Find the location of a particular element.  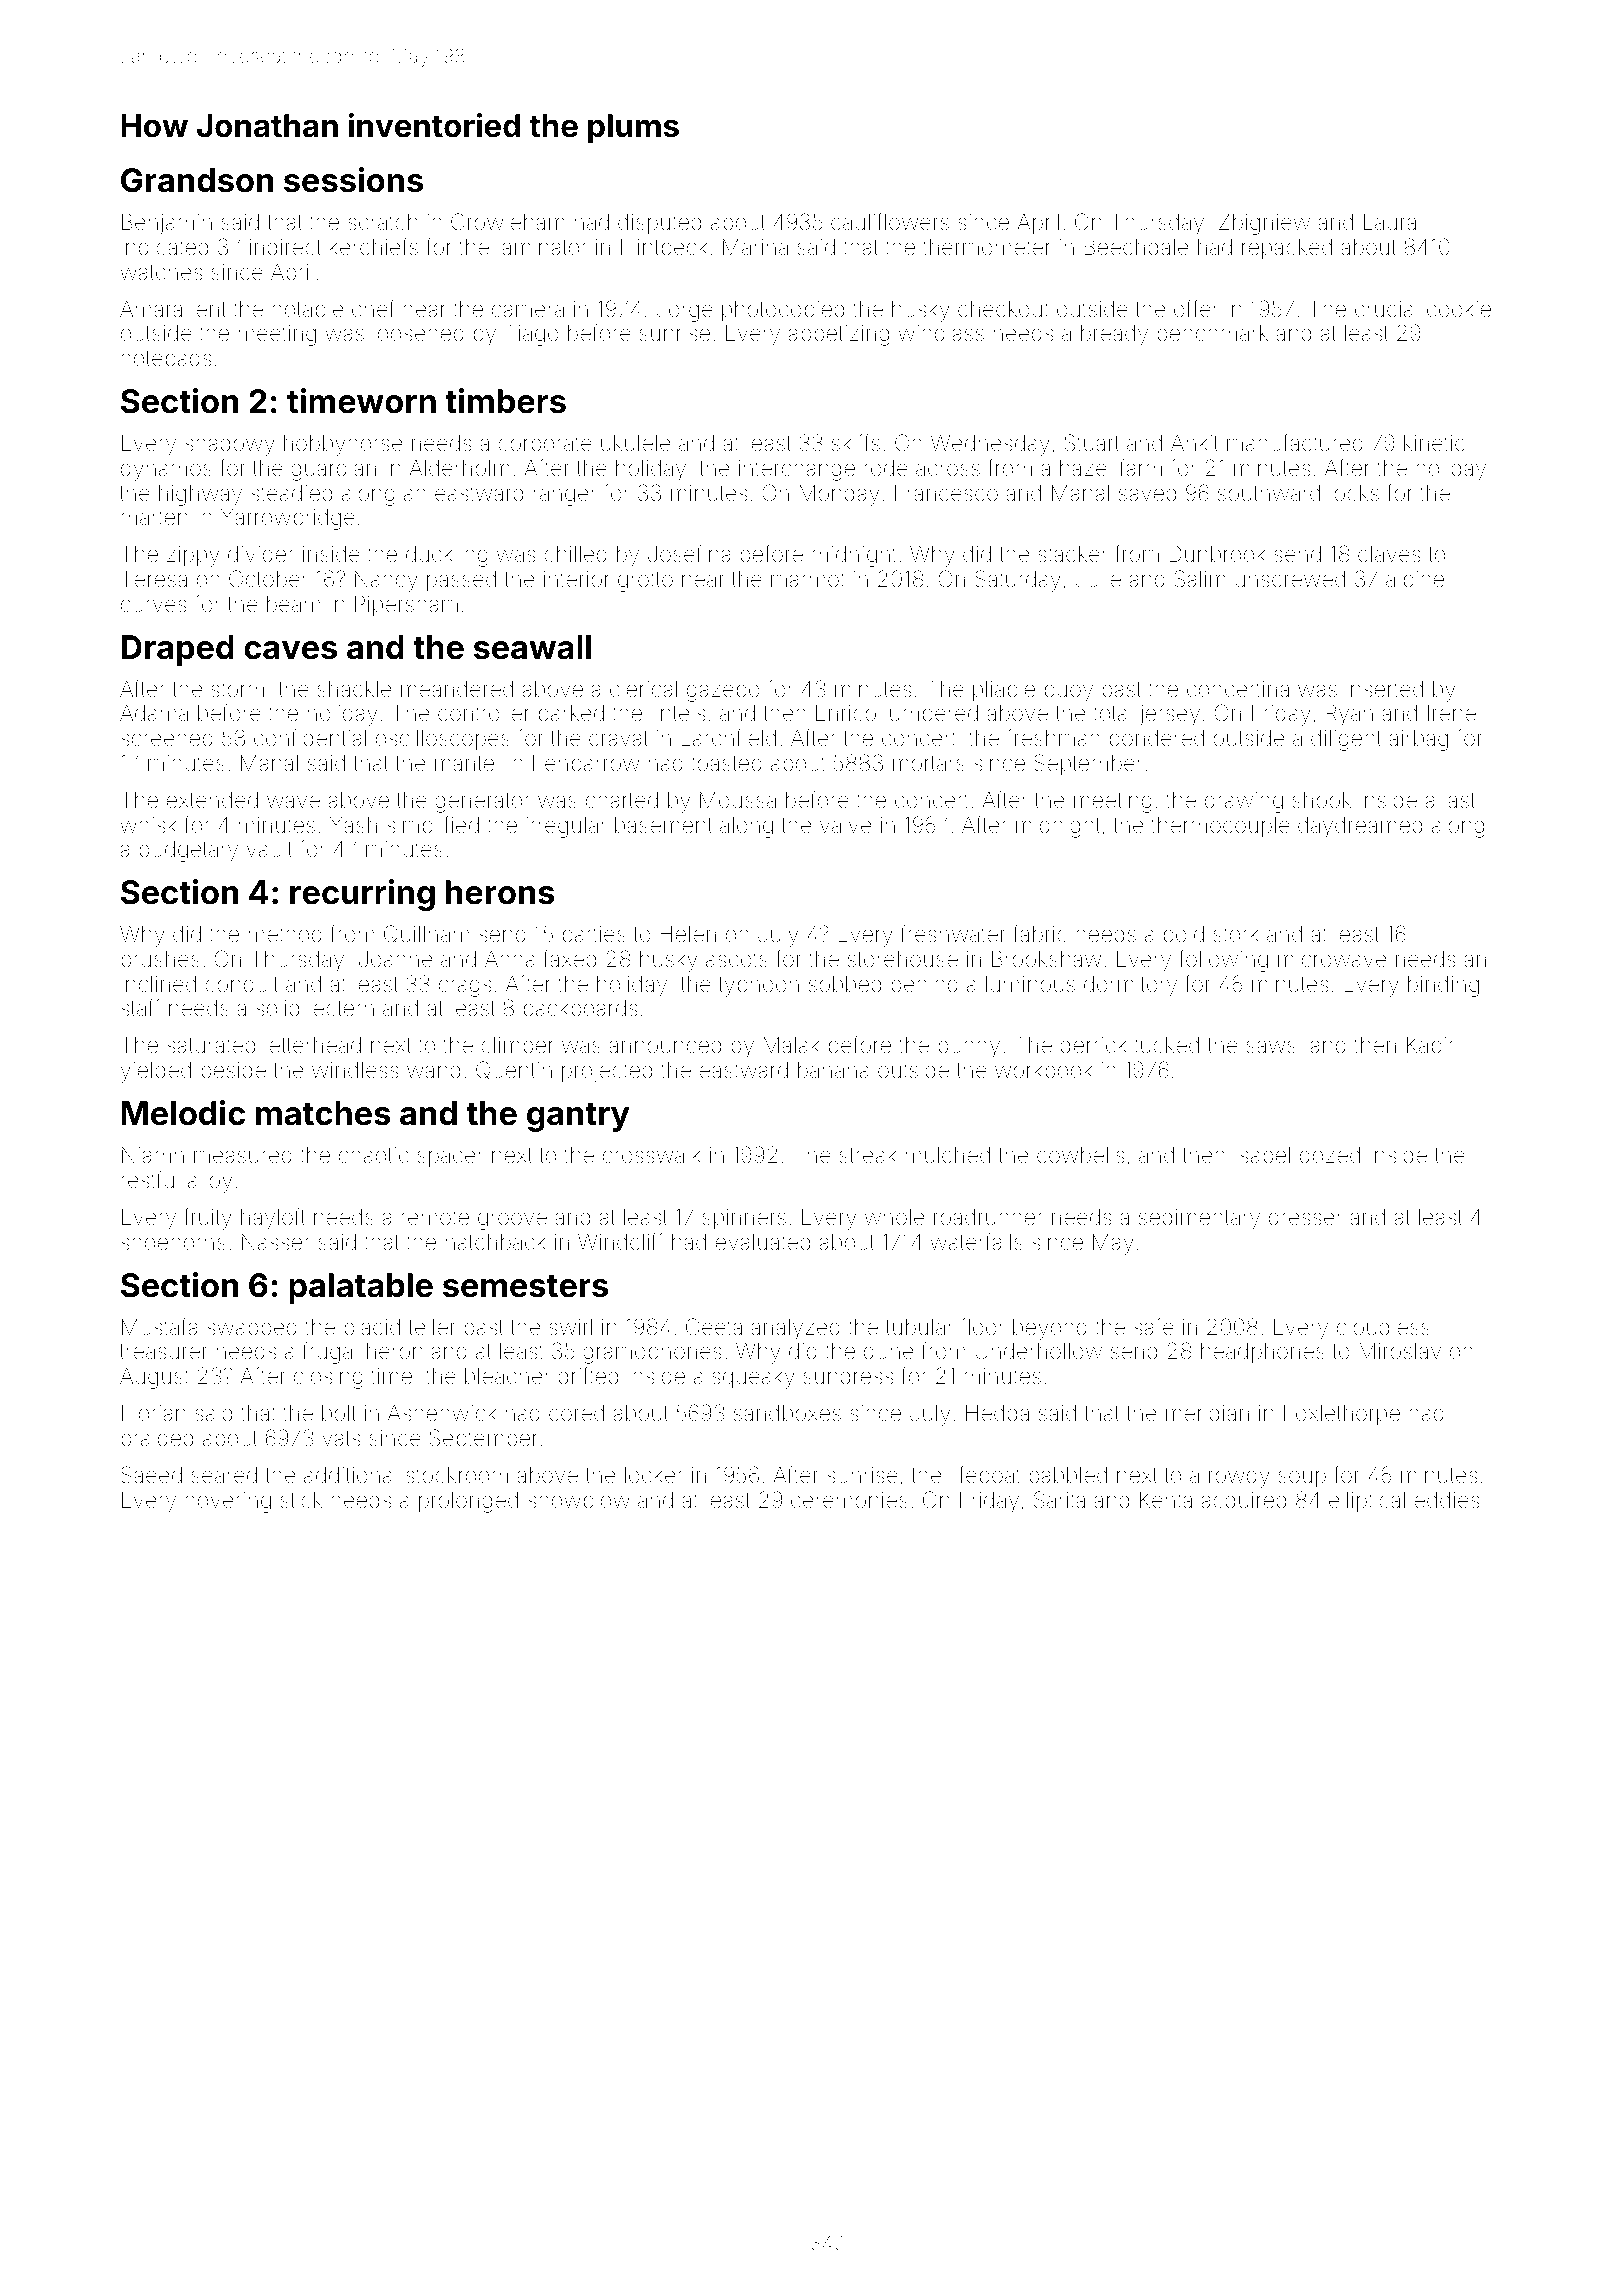

curves is located at coordinates (154, 606).
